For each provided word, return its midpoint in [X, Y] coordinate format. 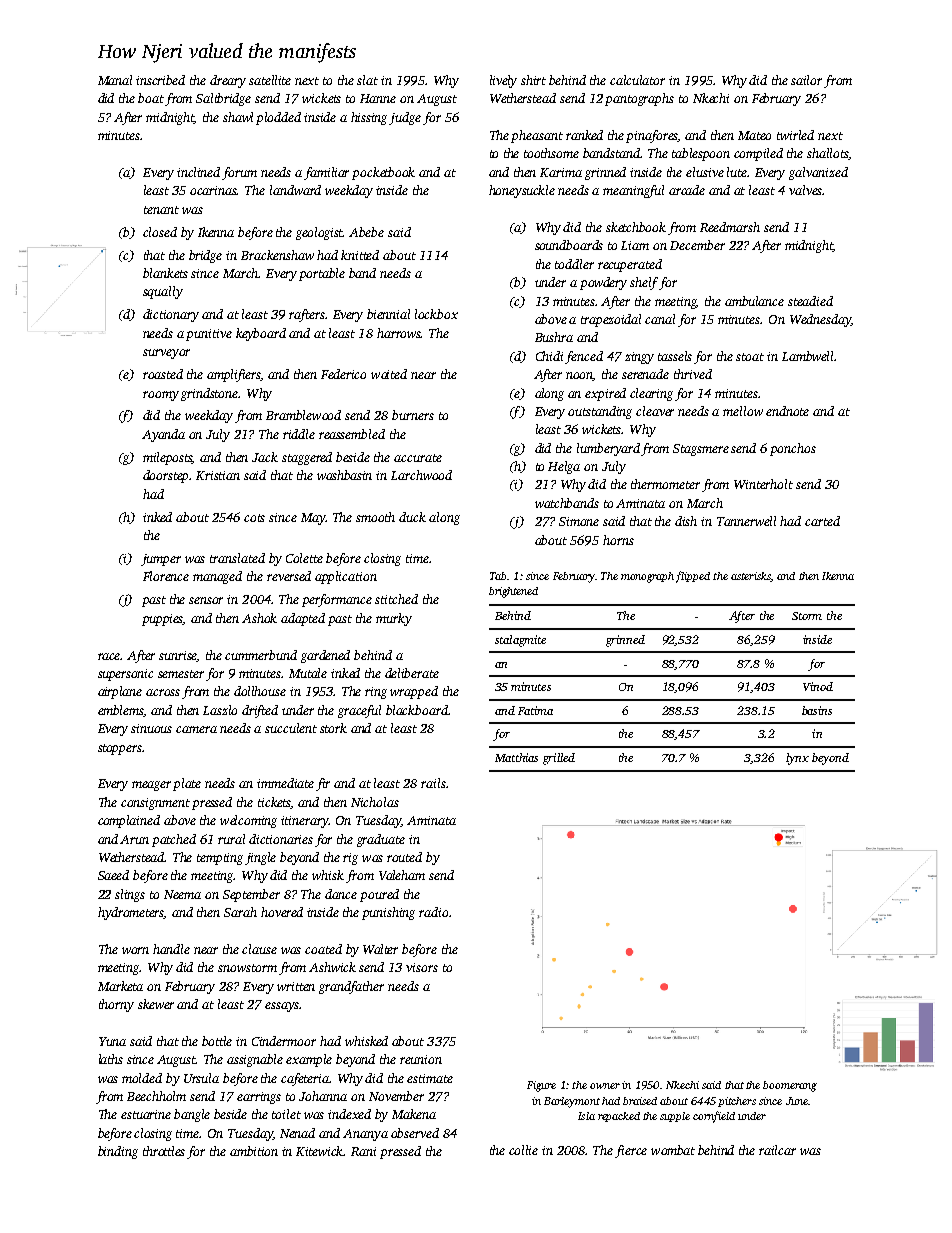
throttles [164, 1151]
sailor [806, 80]
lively [503, 81]
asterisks [750, 576]
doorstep [166, 476]
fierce [631, 1151]
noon [579, 376]
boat [151, 98]
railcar [777, 1150]
